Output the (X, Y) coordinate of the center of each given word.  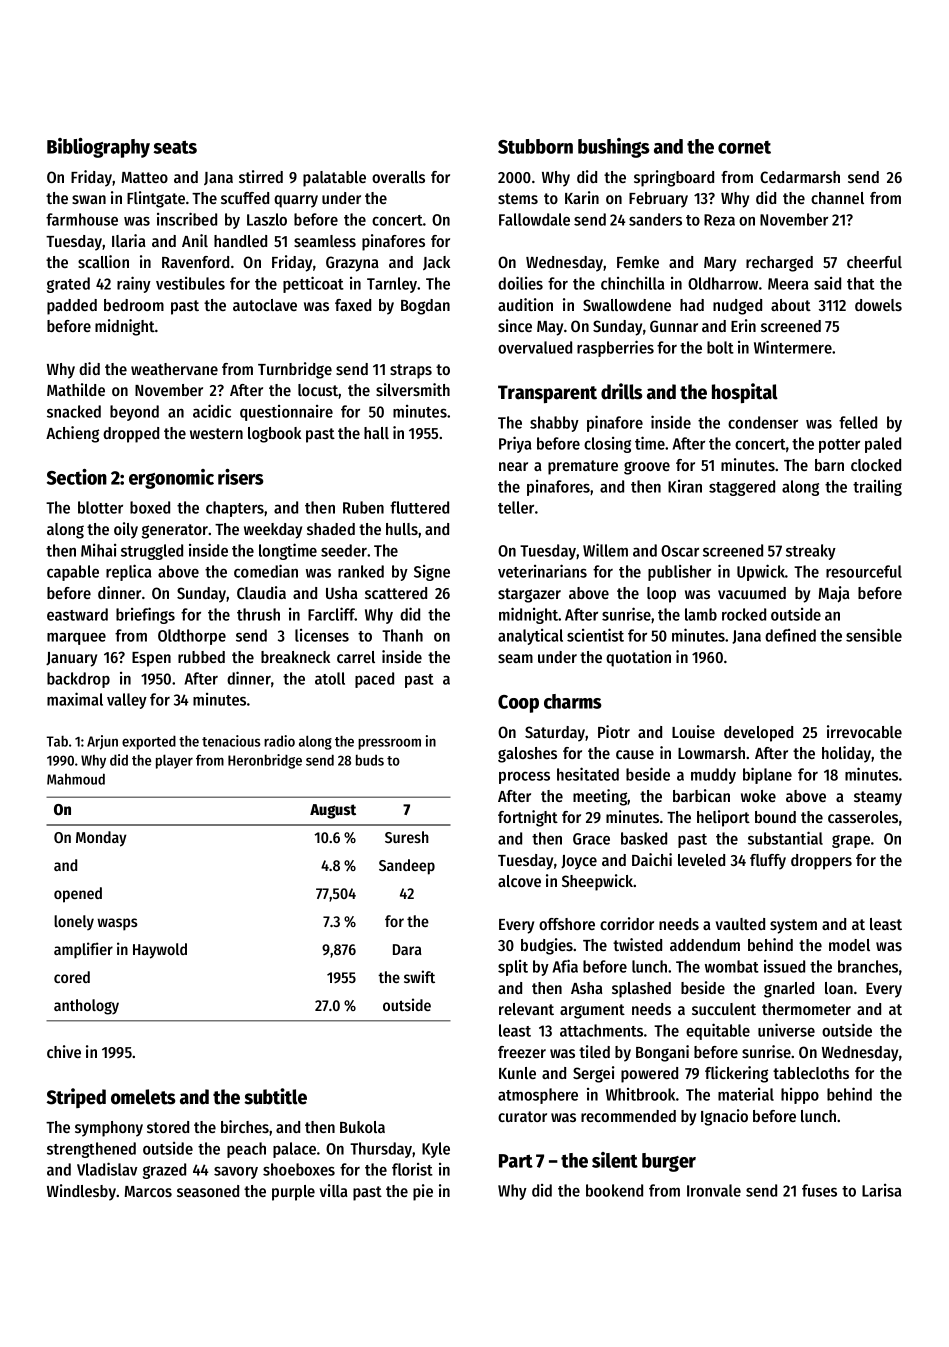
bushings (614, 148)
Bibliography (98, 148)
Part (516, 1161)
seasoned (208, 1191)
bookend (614, 1190)
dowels (878, 305)
